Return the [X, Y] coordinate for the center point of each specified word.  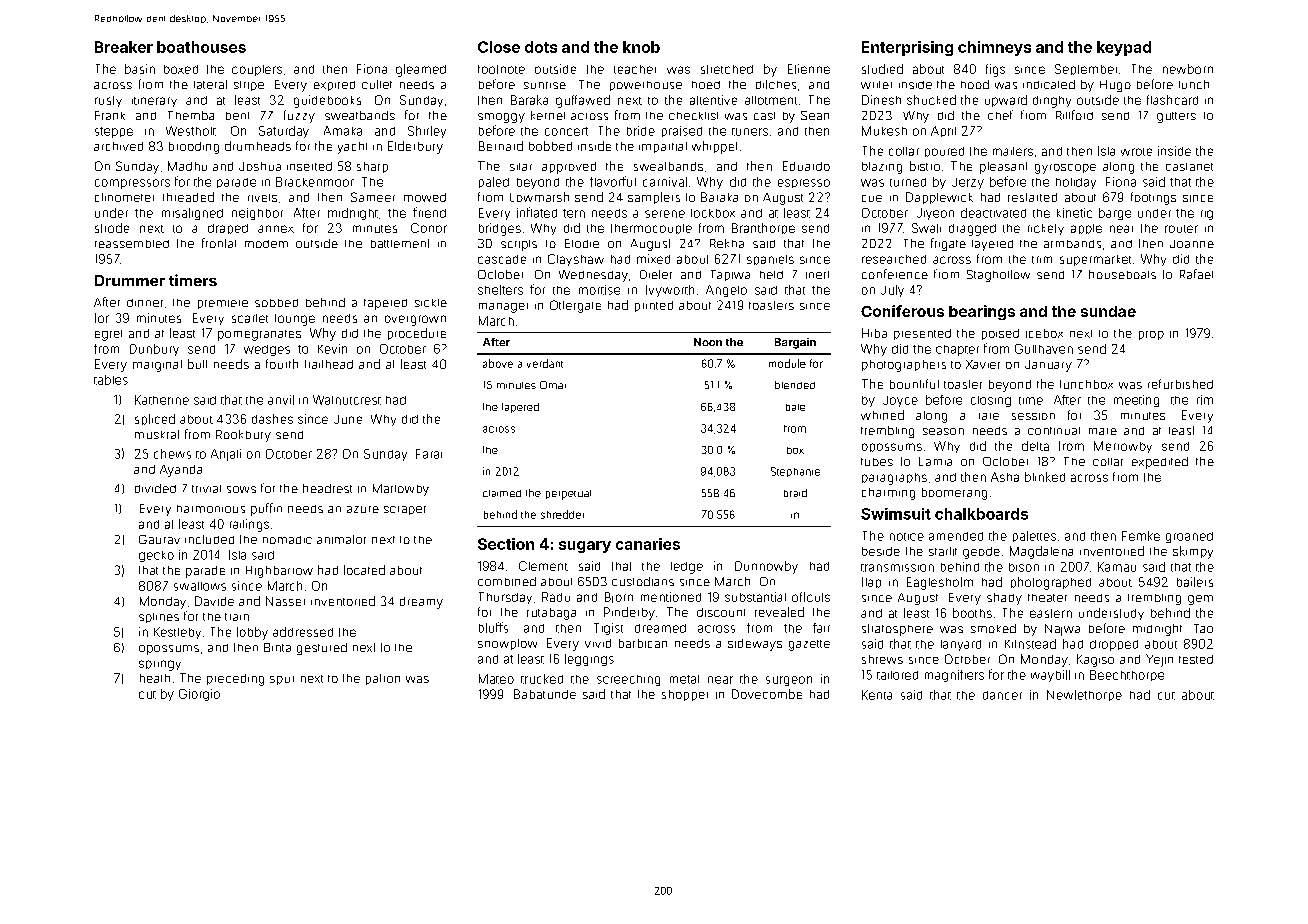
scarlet [250, 318]
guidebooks [327, 101]
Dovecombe [767, 694]
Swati [926, 228]
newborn [1188, 69]
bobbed [550, 146]
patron [383, 679]
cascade [502, 259]
